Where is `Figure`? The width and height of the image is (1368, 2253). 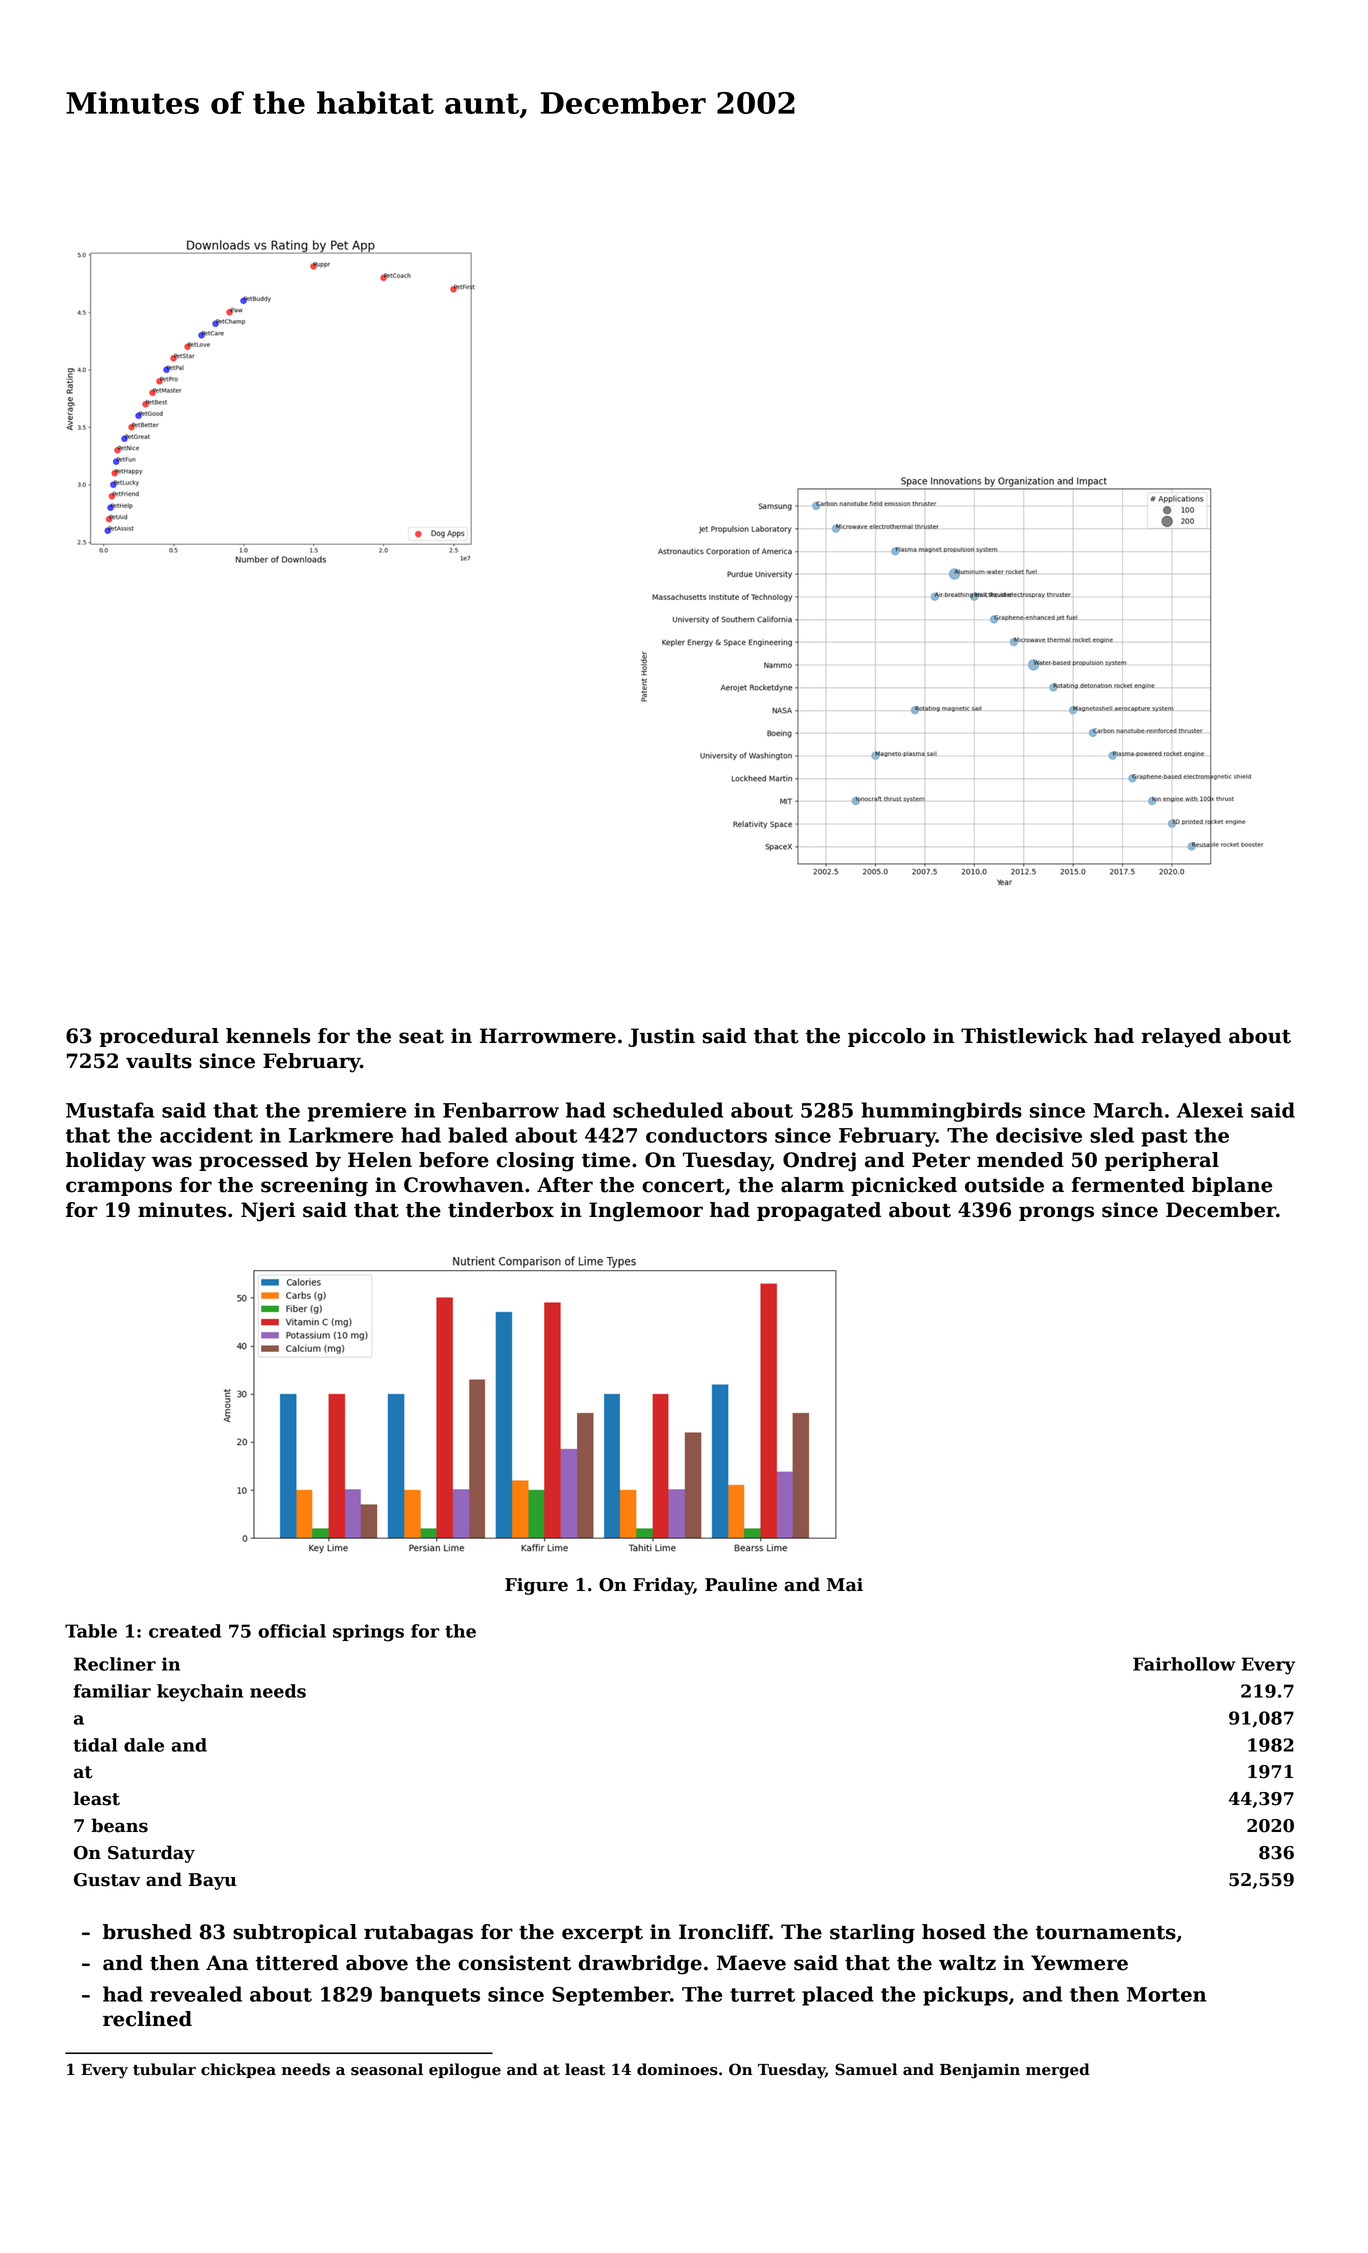
Figure is located at coordinates (536, 1586).
